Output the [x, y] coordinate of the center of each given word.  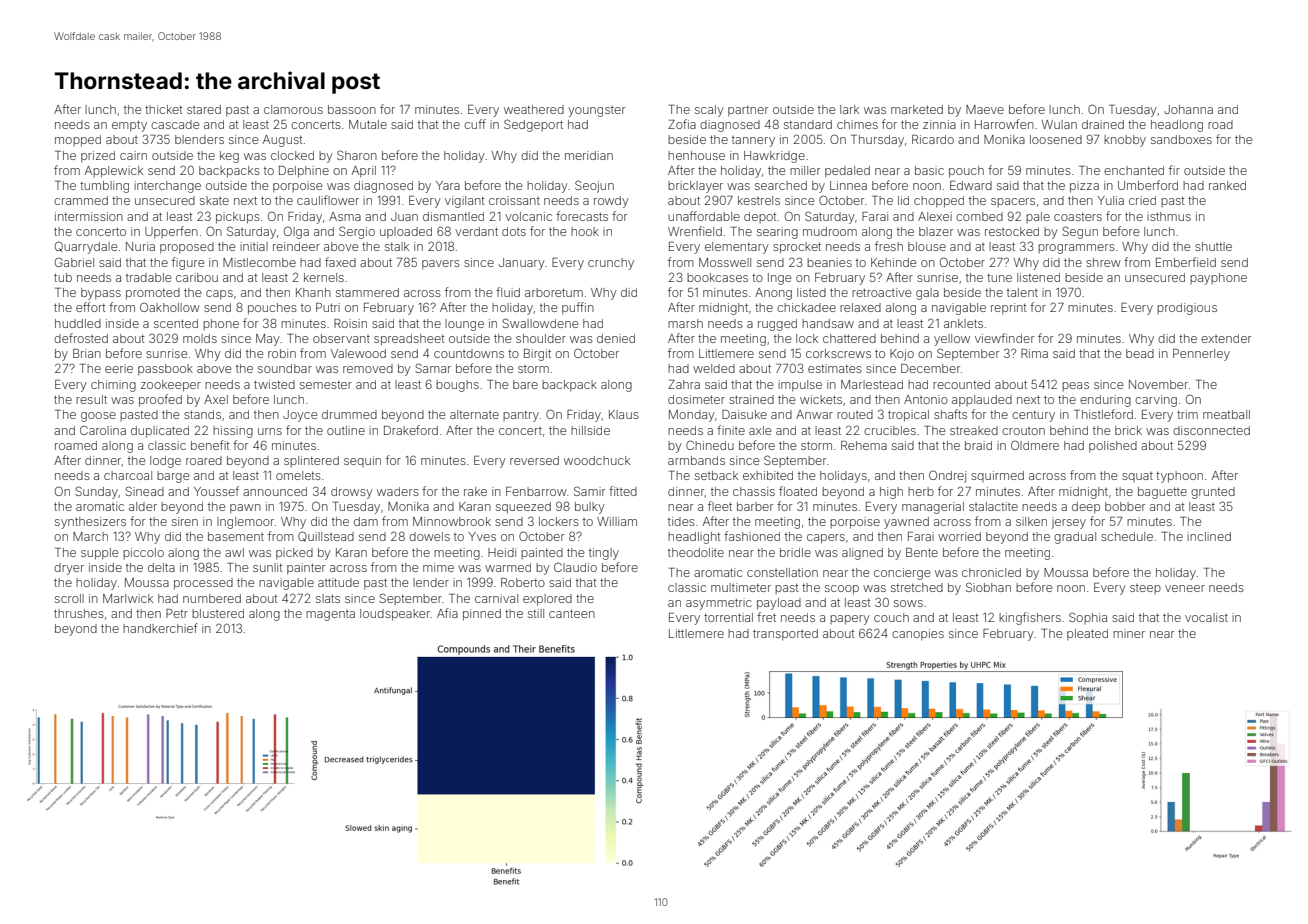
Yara [448, 185]
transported [785, 635]
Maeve [985, 109]
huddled [78, 323]
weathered [534, 109]
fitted [623, 491]
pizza [1084, 187]
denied [616, 338]
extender [1226, 338]
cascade [175, 124]
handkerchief [160, 628]
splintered [311, 461]
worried [959, 536]
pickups [238, 218]
